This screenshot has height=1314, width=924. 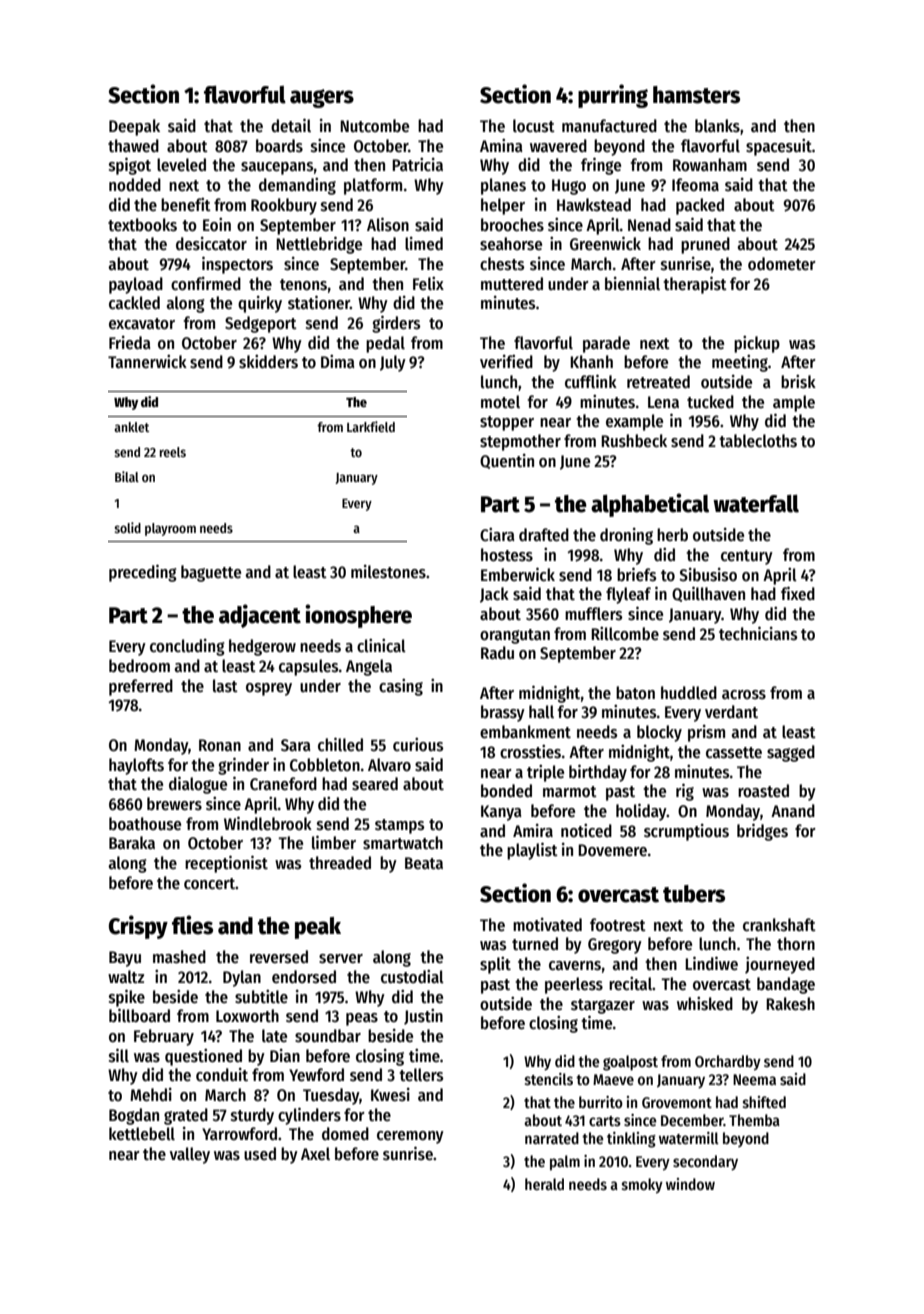 I want to click on purring, so click(x=613, y=96).
